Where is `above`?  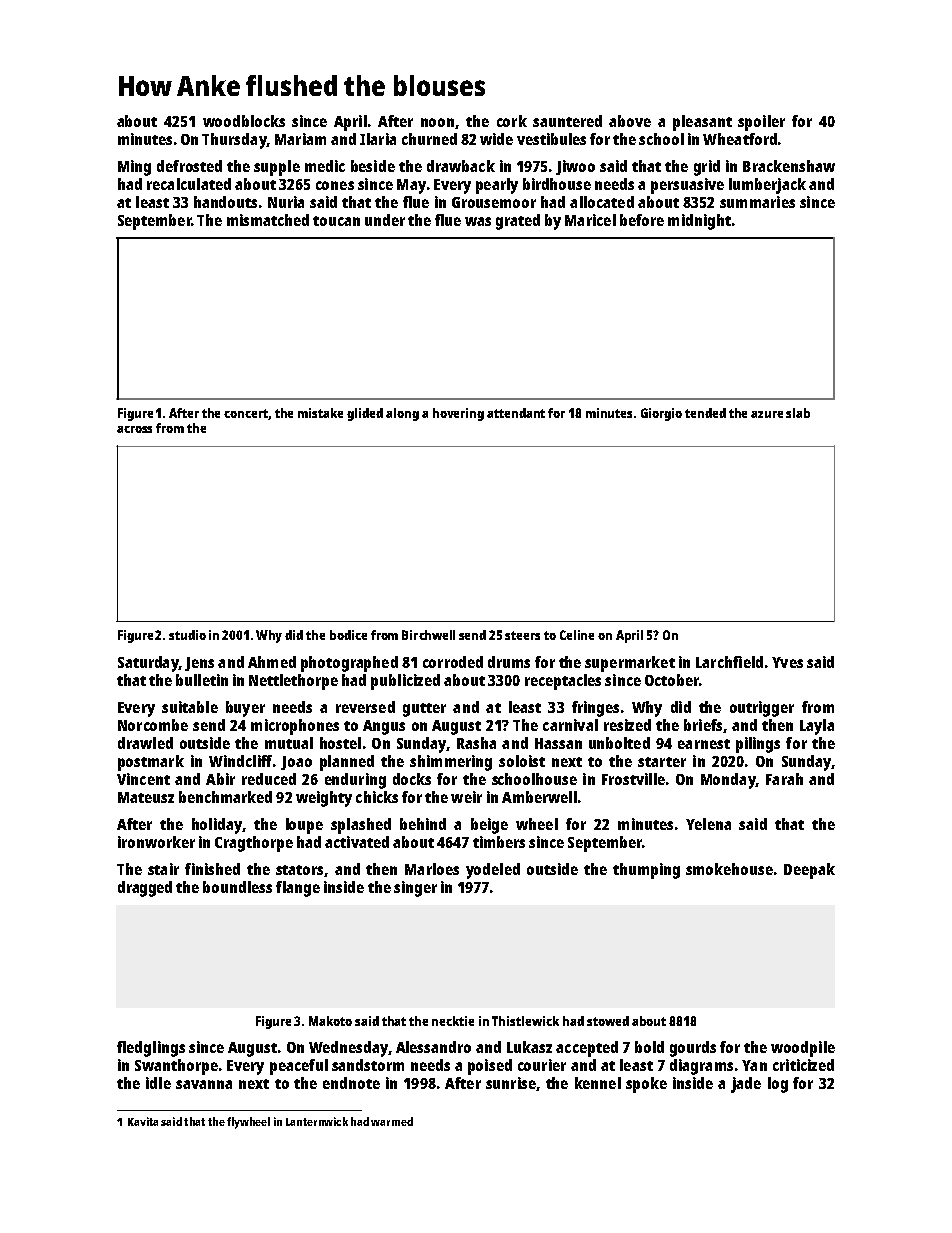
above is located at coordinates (630, 121).
